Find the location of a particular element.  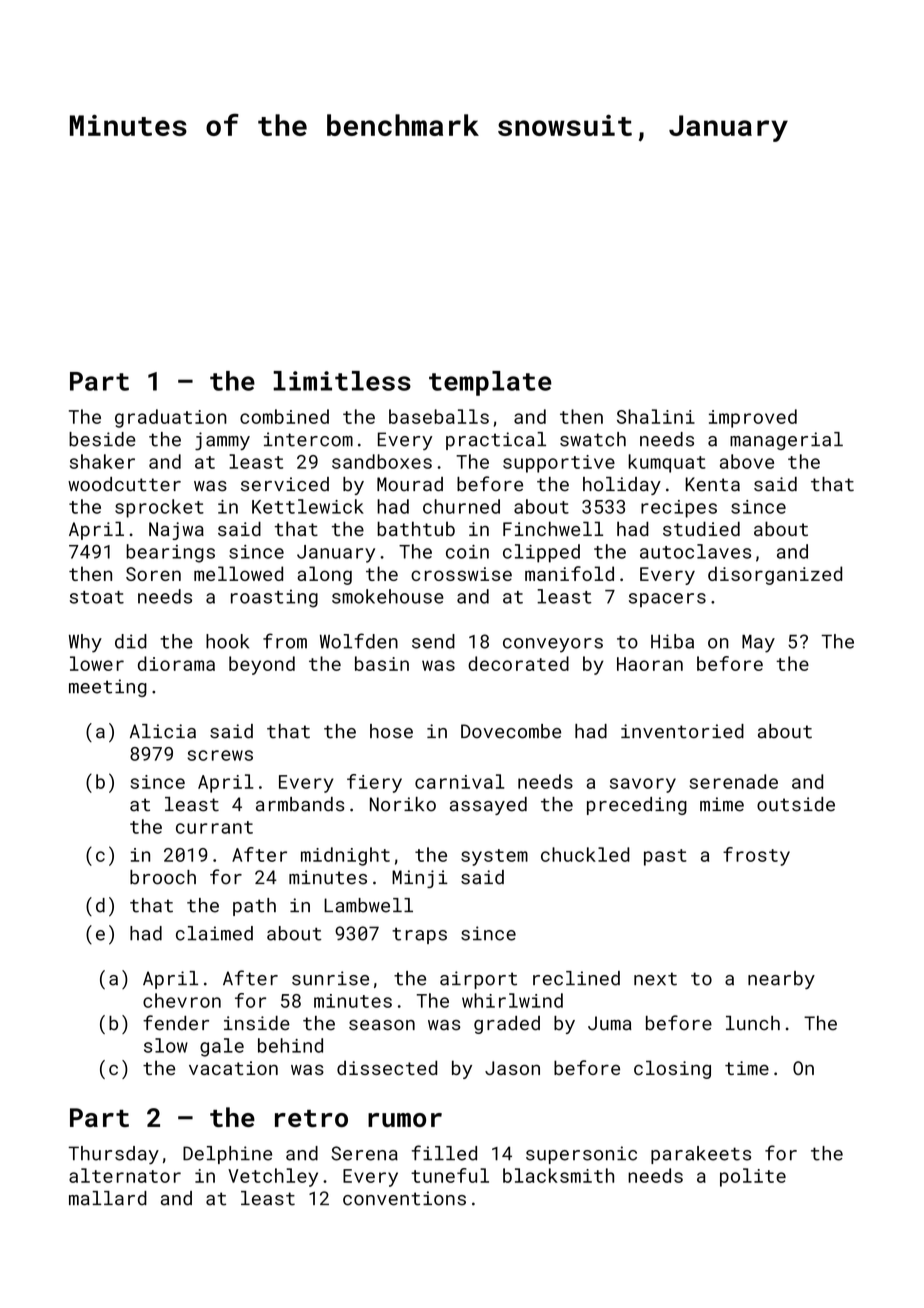

screws is located at coordinates (220, 755).
